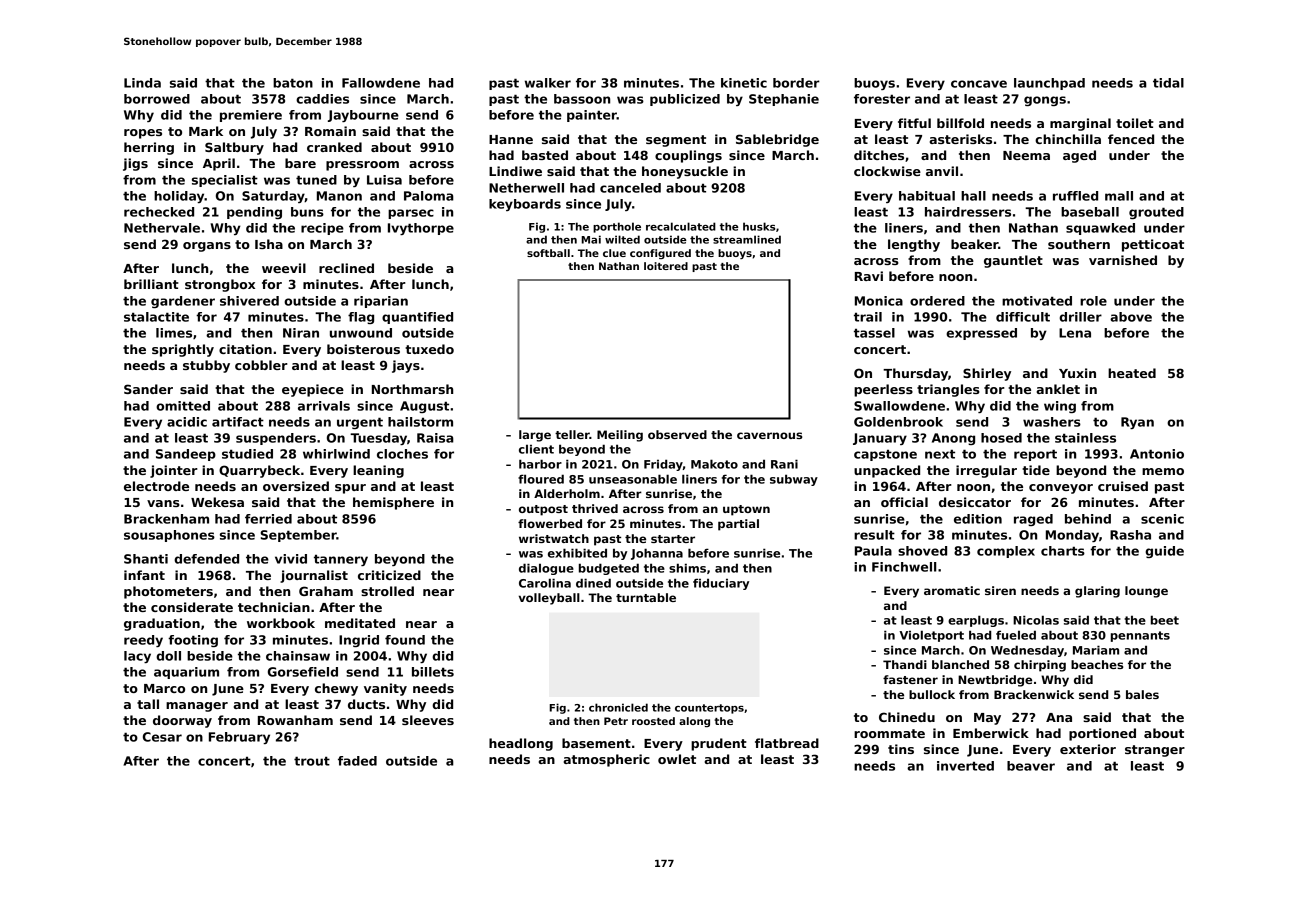 This page has height=924, width=1308. I want to click on fenced, so click(1131, 139).
